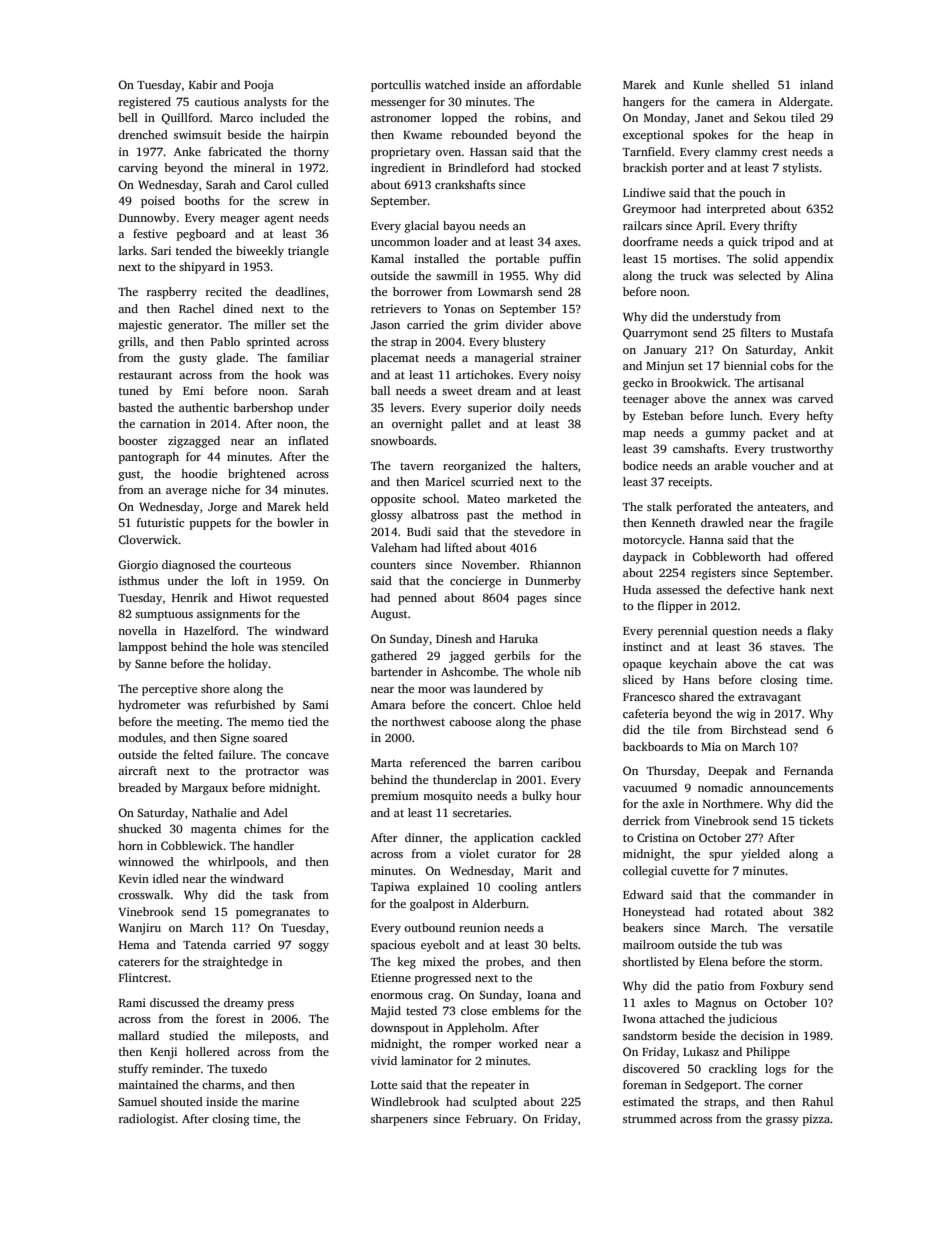 This screenshot has width=952, height=1233. I want to click on affordable, so click(554, 84).
